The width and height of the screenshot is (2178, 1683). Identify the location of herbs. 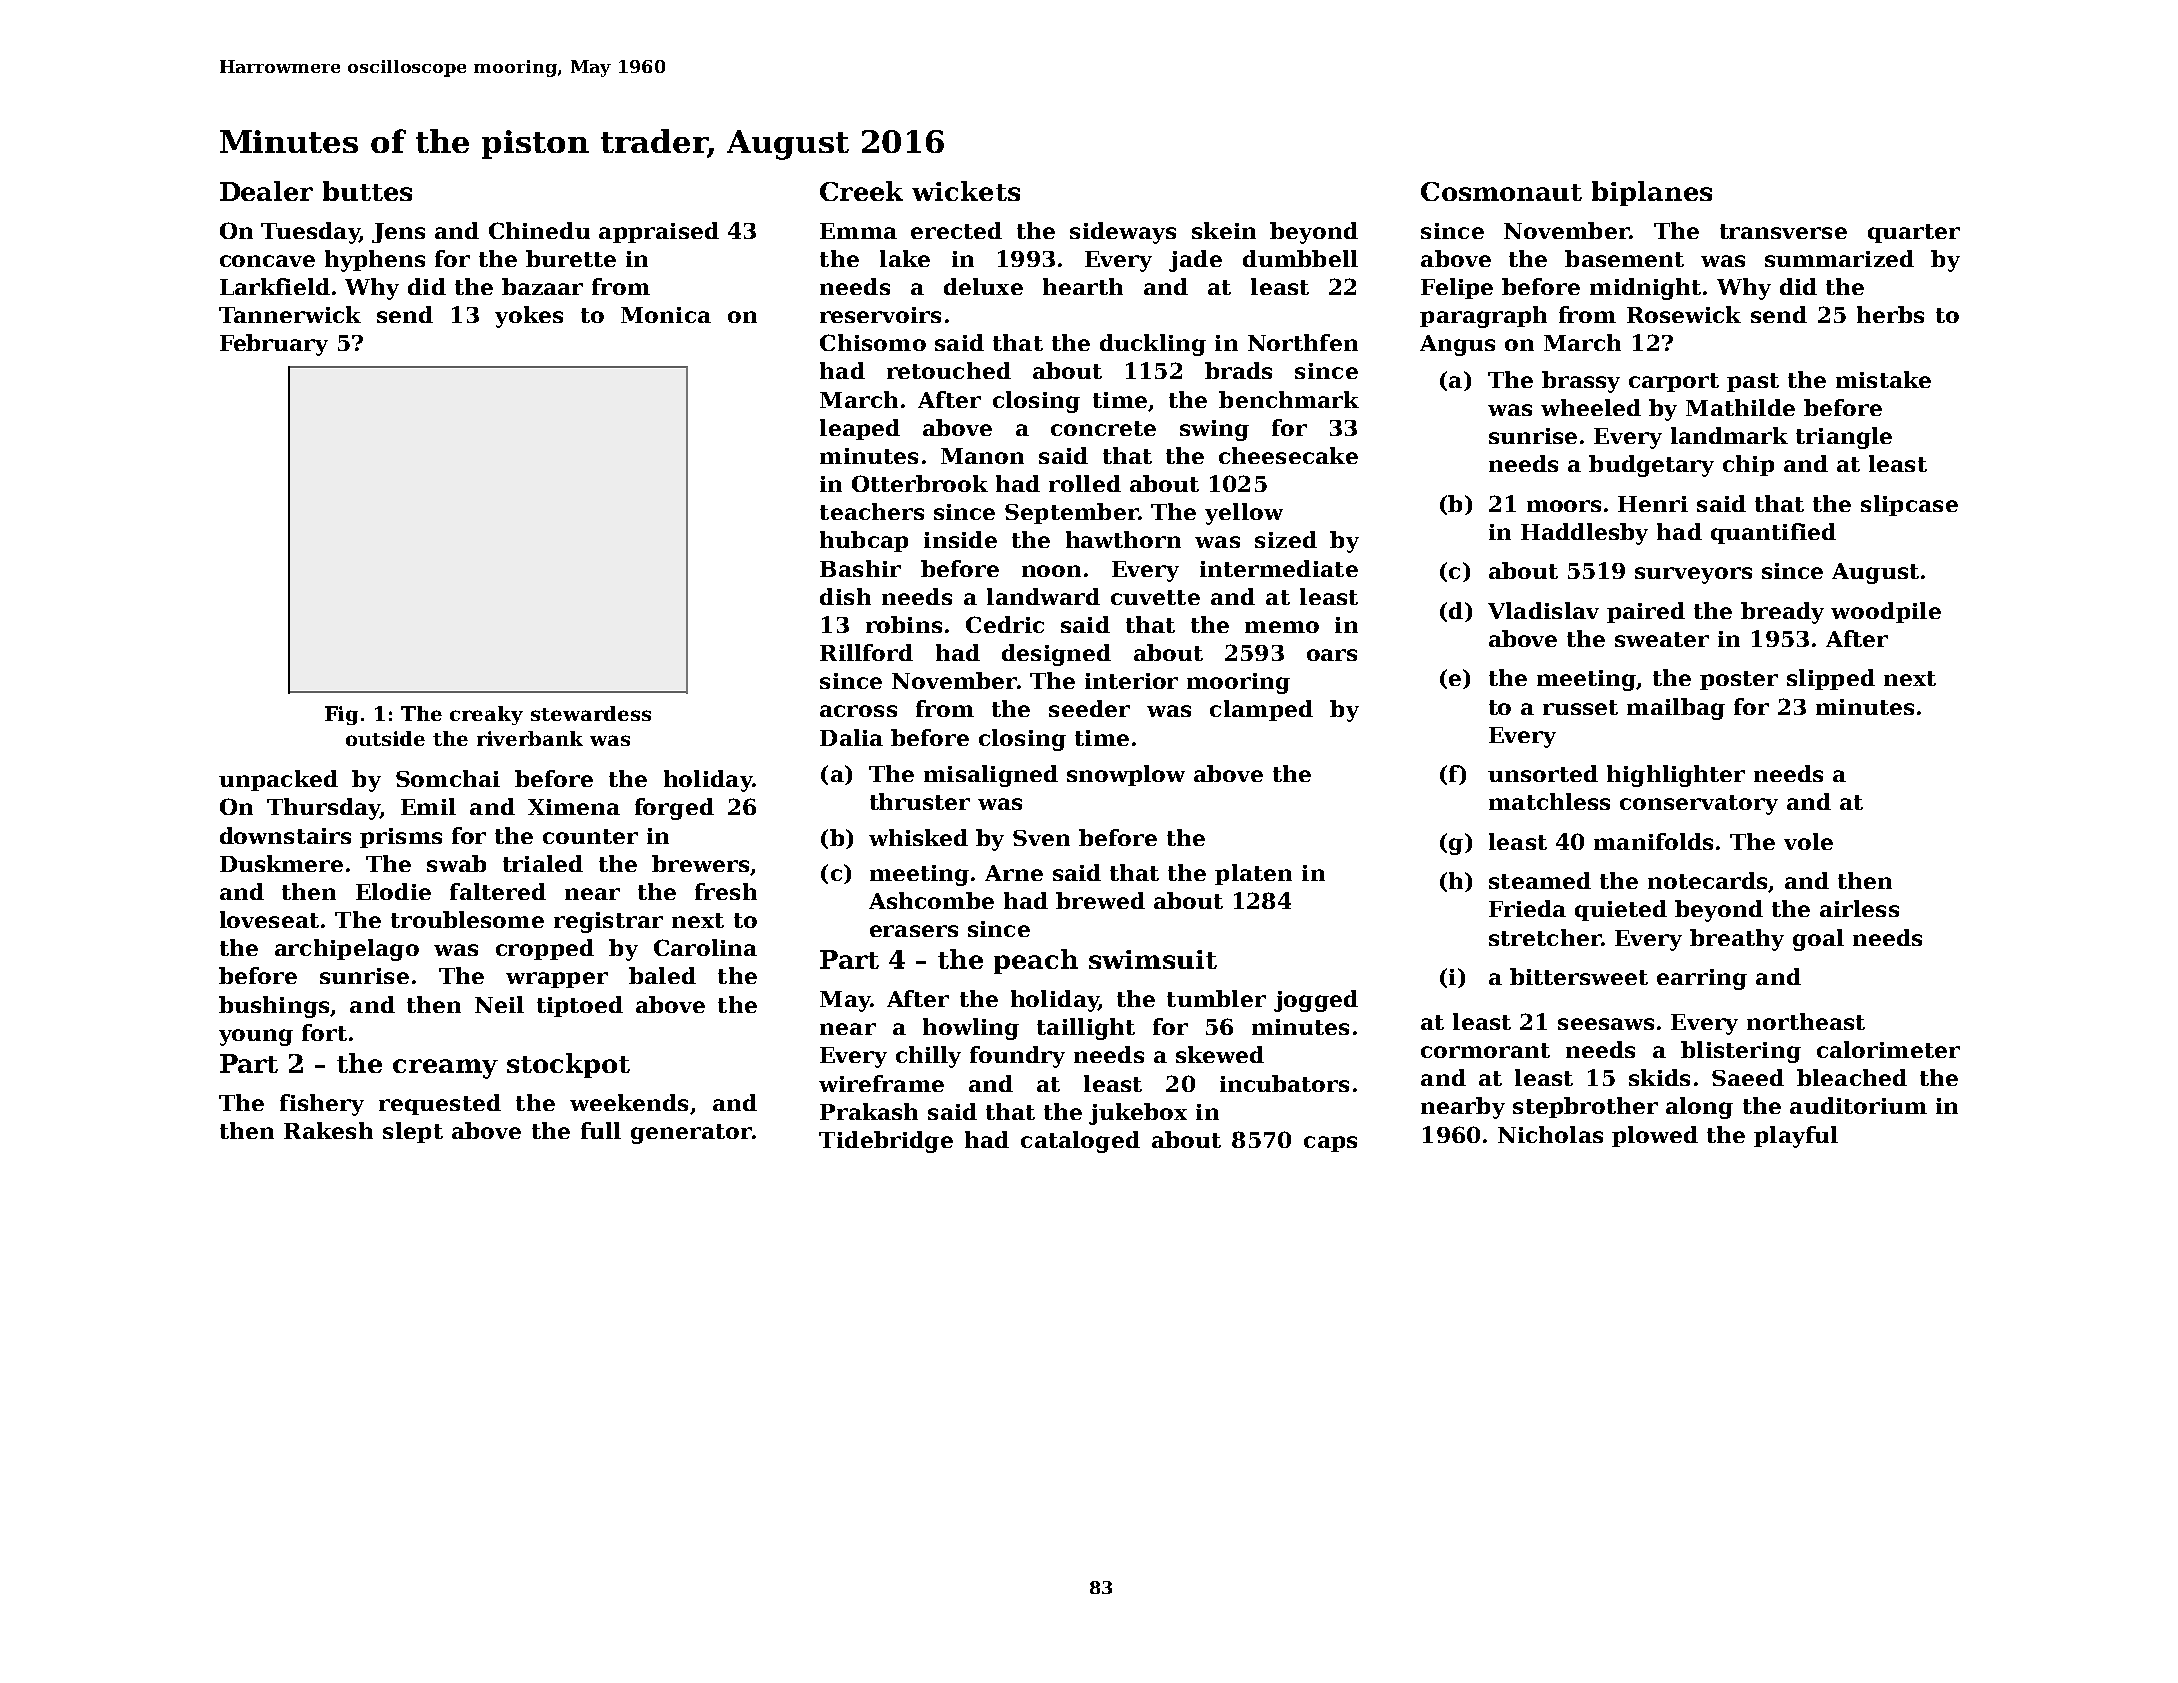
(1890, 314).
